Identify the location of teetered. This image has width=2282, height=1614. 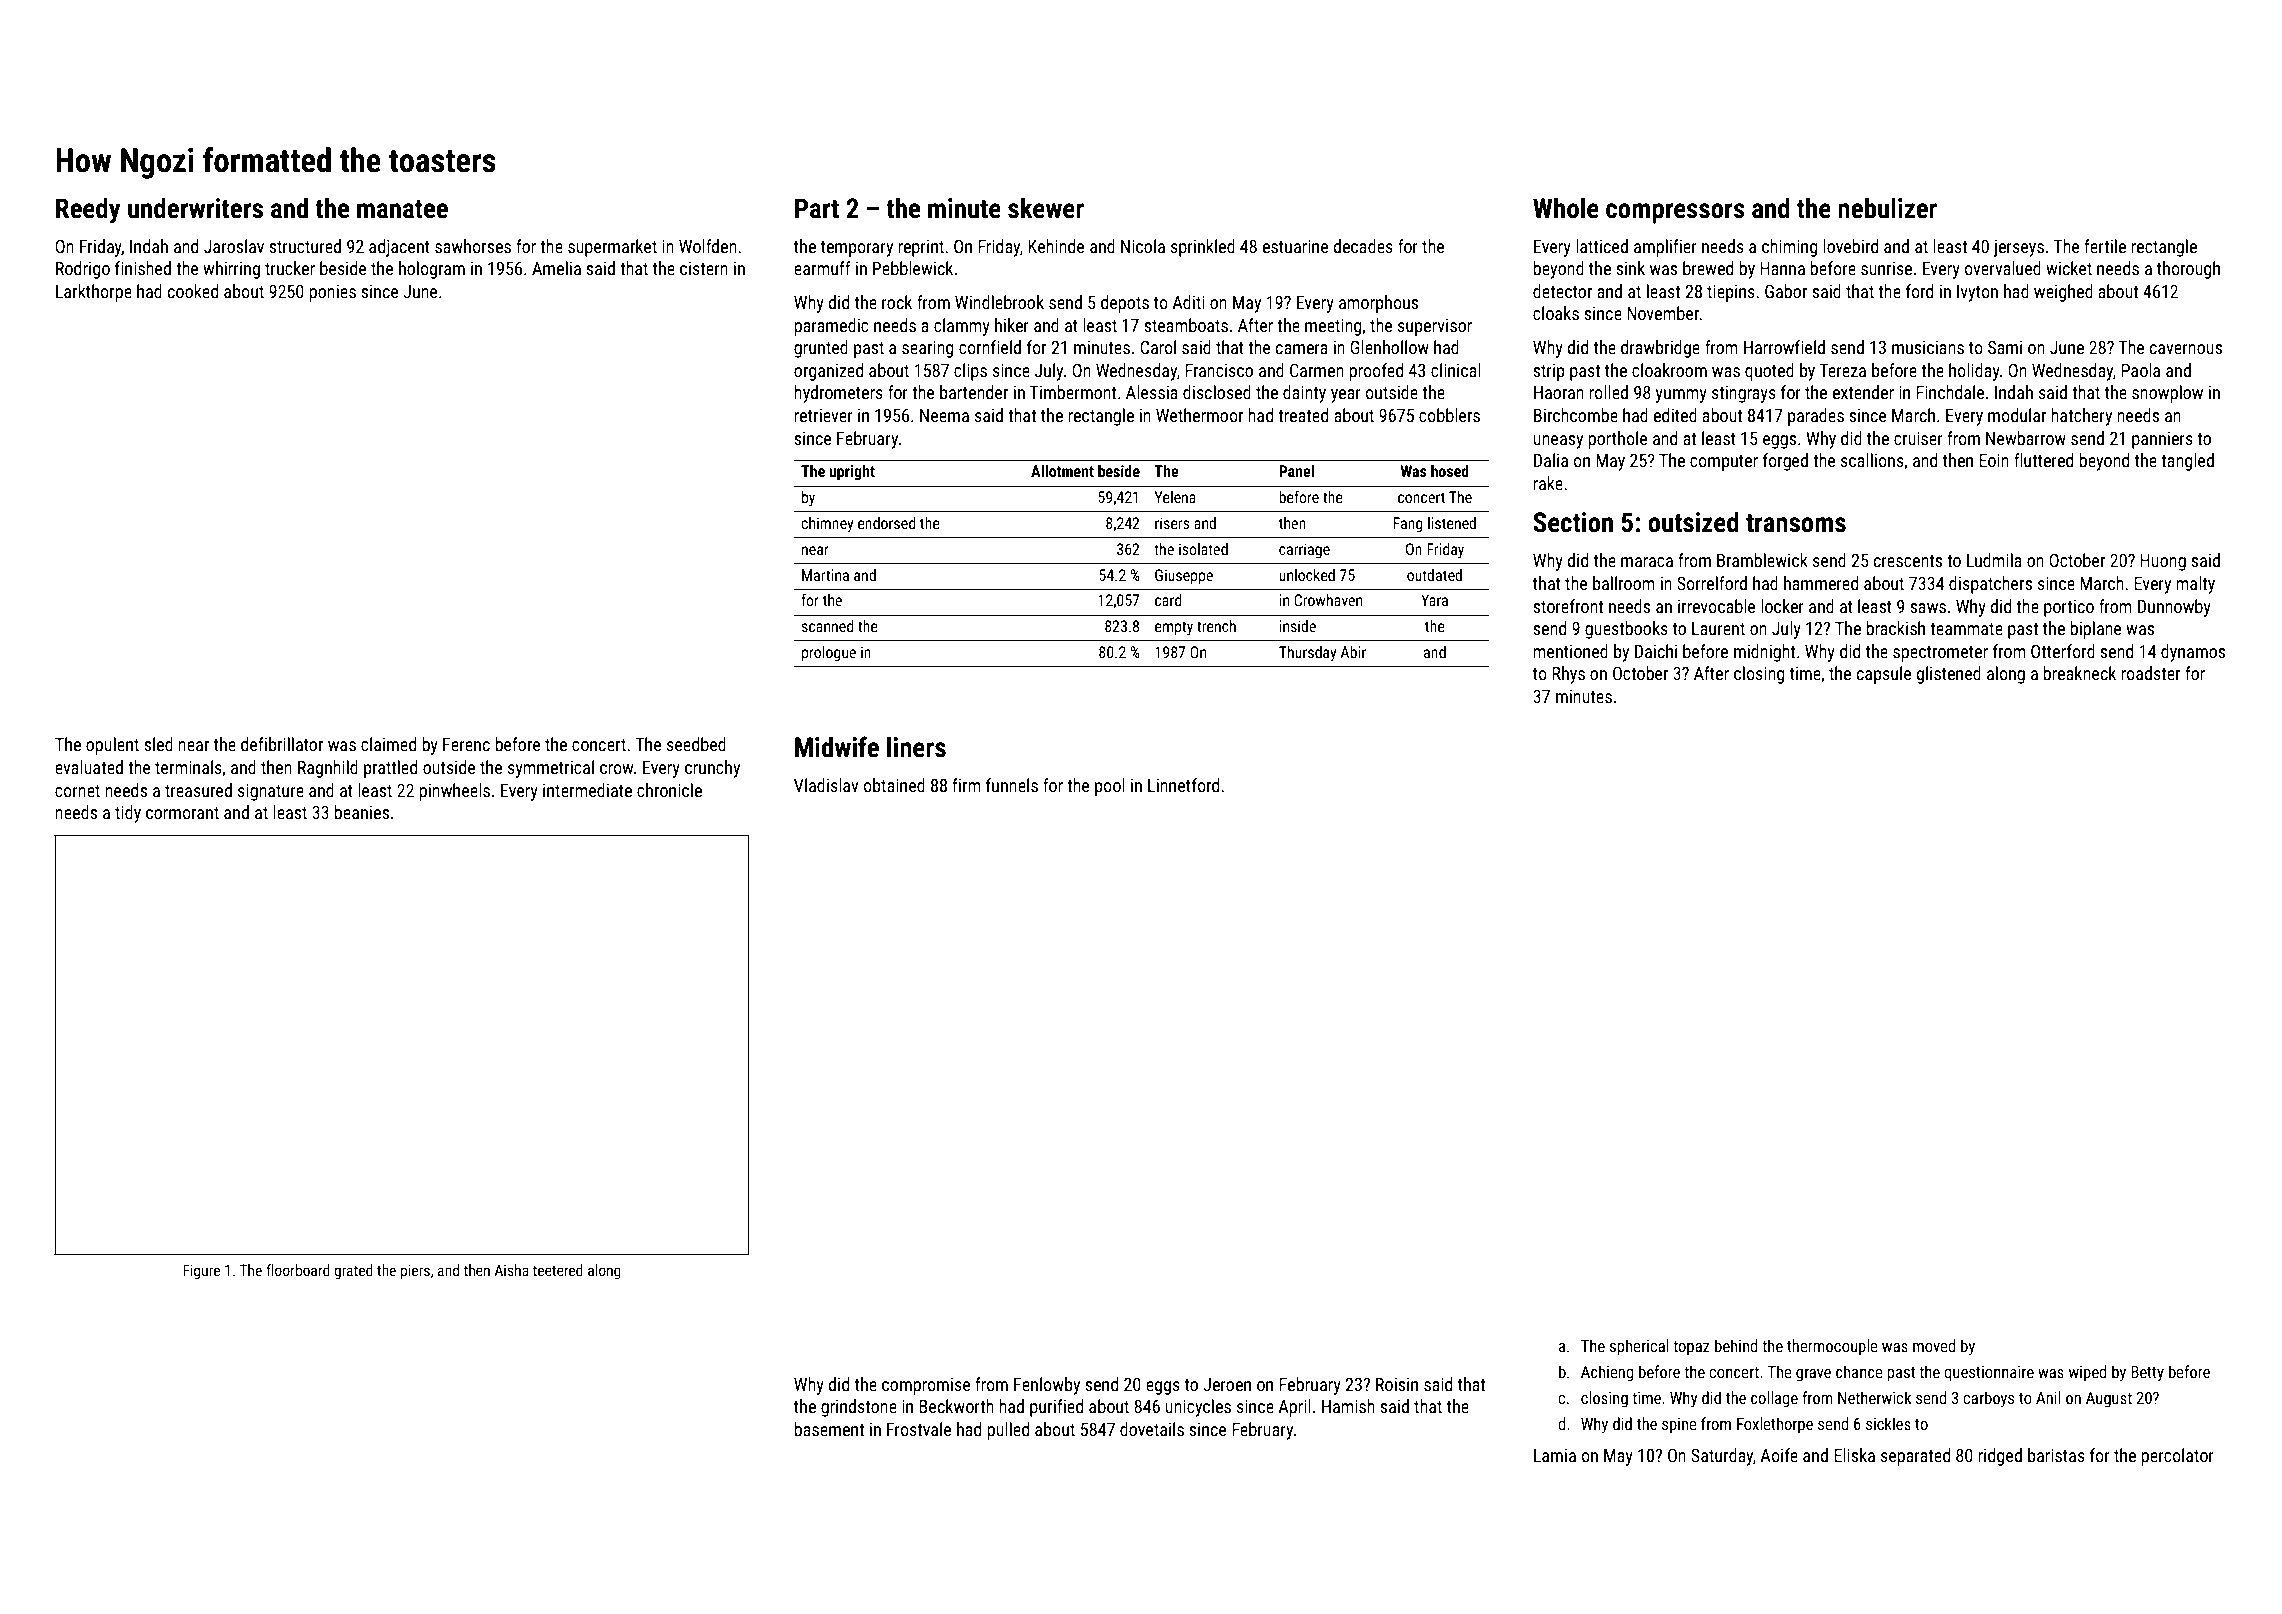
(558, 1270).
